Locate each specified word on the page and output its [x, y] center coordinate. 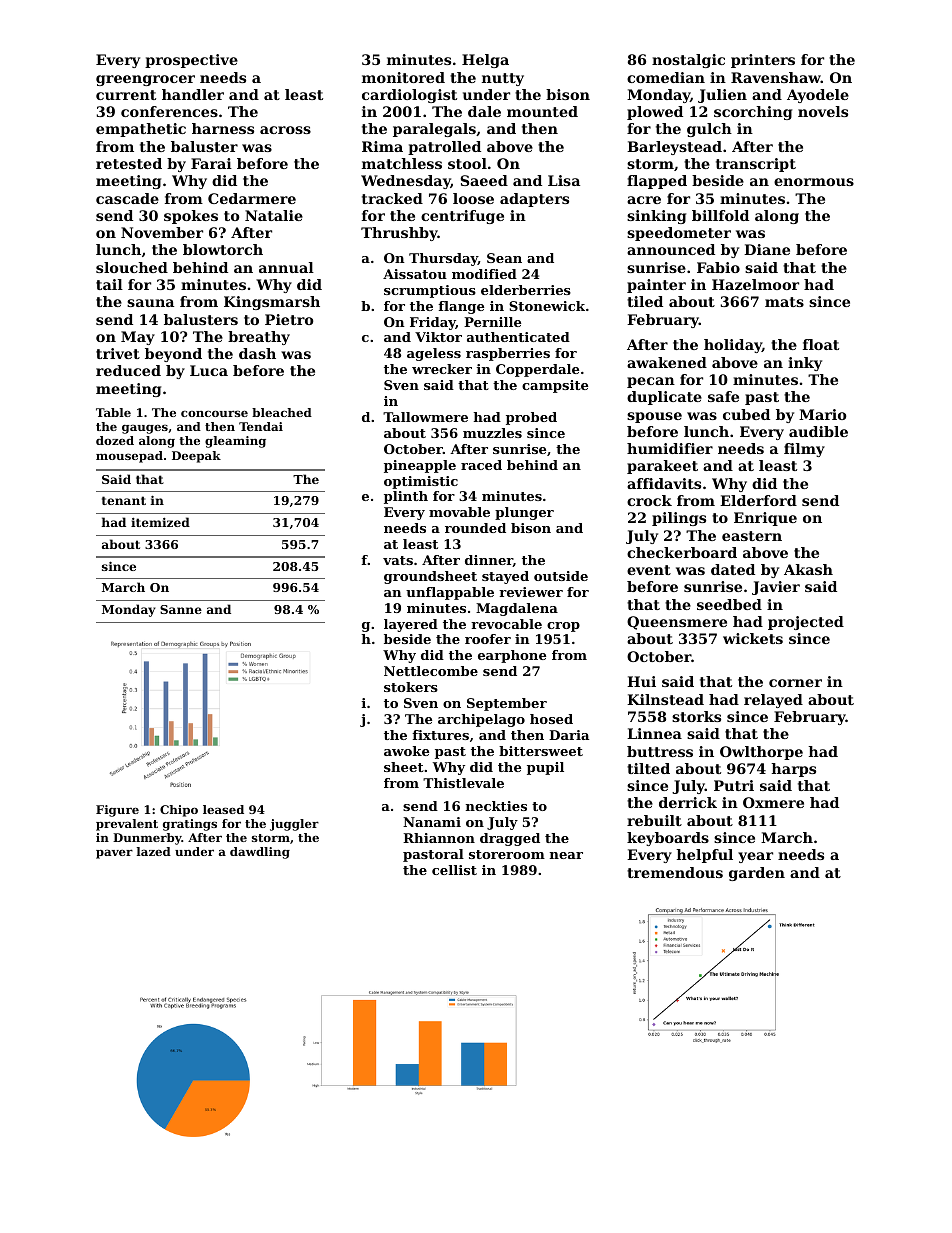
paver [114, 854]
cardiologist [409, 96]
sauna [150, 303]
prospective [191, 61]
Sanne [181, 609]
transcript [756, 165]
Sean [504, 258]
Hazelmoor [755, 284]
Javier [776, 588]
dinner [489, 561]
